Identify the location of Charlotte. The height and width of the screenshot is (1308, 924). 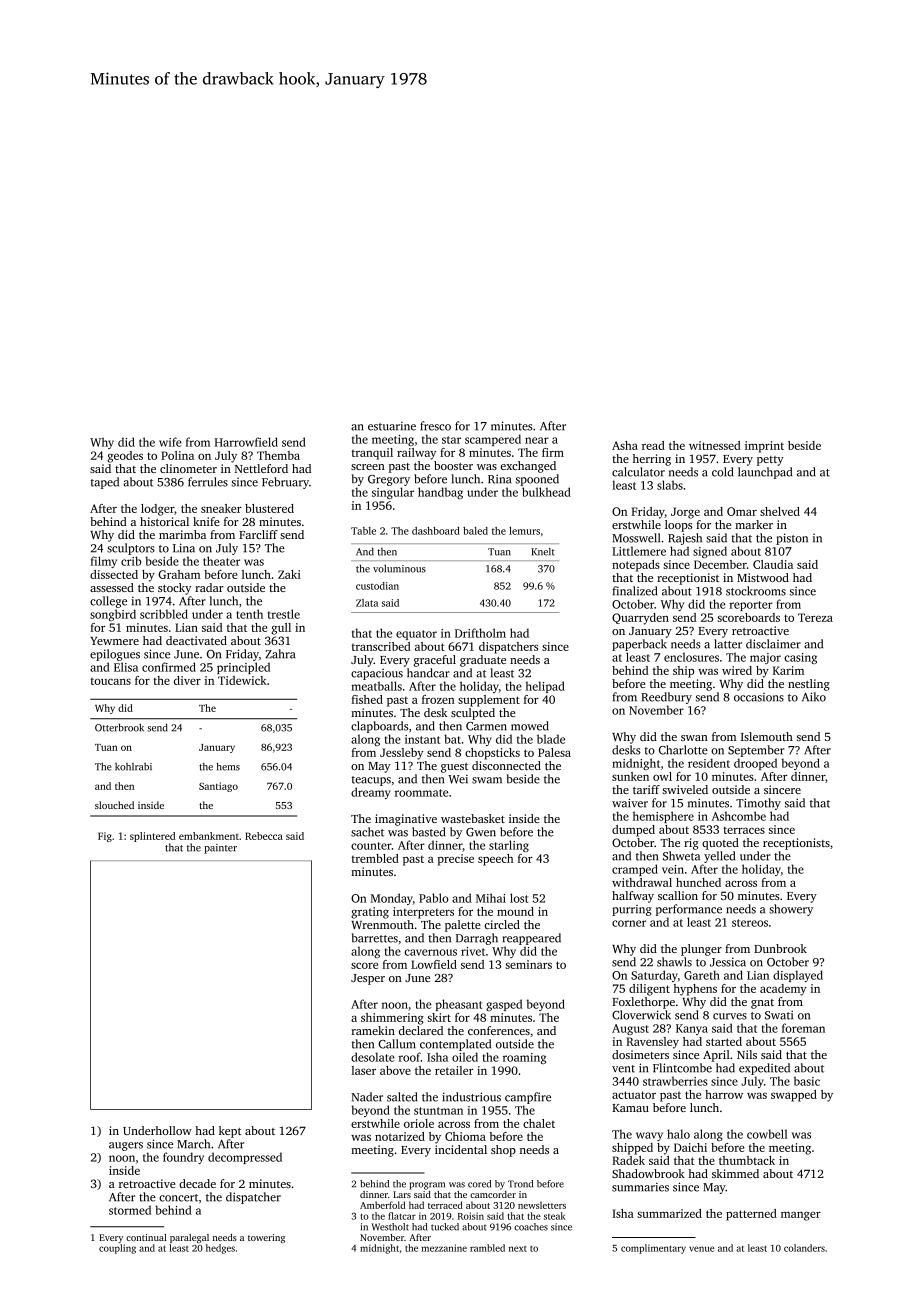
(683, 750).
